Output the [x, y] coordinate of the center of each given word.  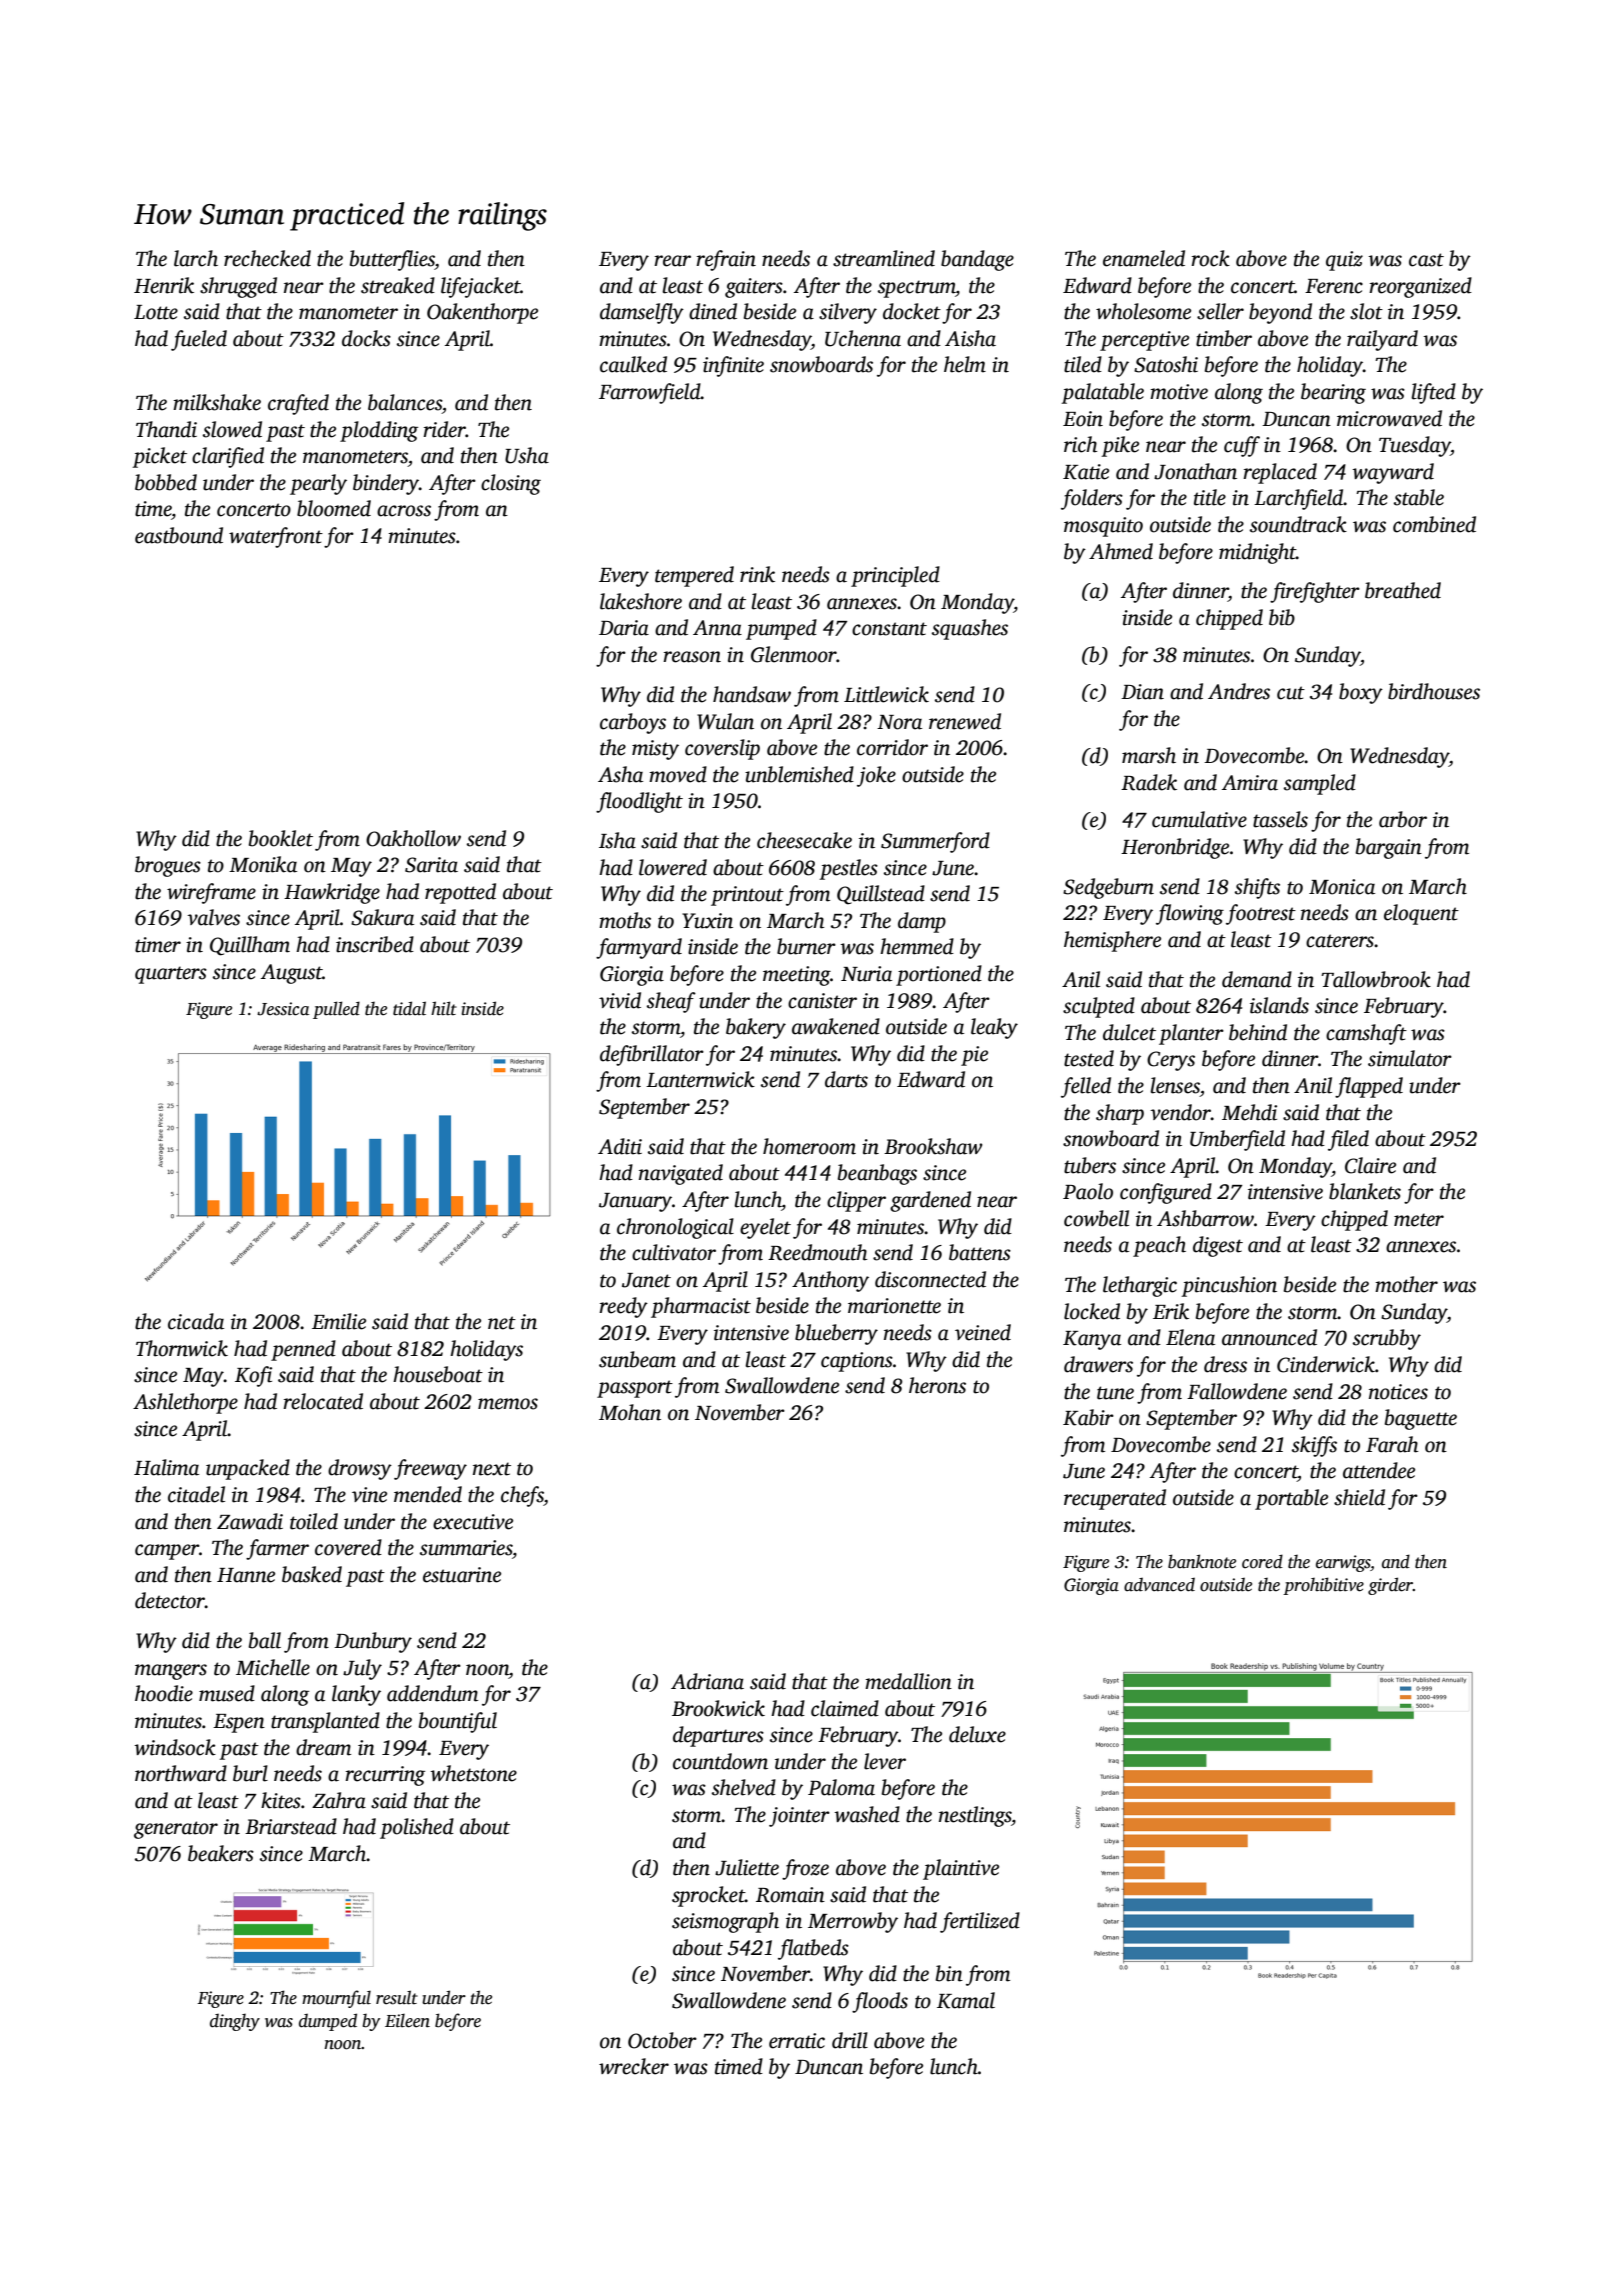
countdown [720, 1761]
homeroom [809, 1146]
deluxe [977, 1734]
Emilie [339, 1321]
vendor [1180, 1112]
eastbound [179, 535]
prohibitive [1323, 1586]
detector [170, 1600]
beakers [221, 1853]
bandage [977, 260]
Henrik [164, 285]
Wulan [725, 721]
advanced [1159, 1584]
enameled [1144, 258]
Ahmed [1121, 551]
